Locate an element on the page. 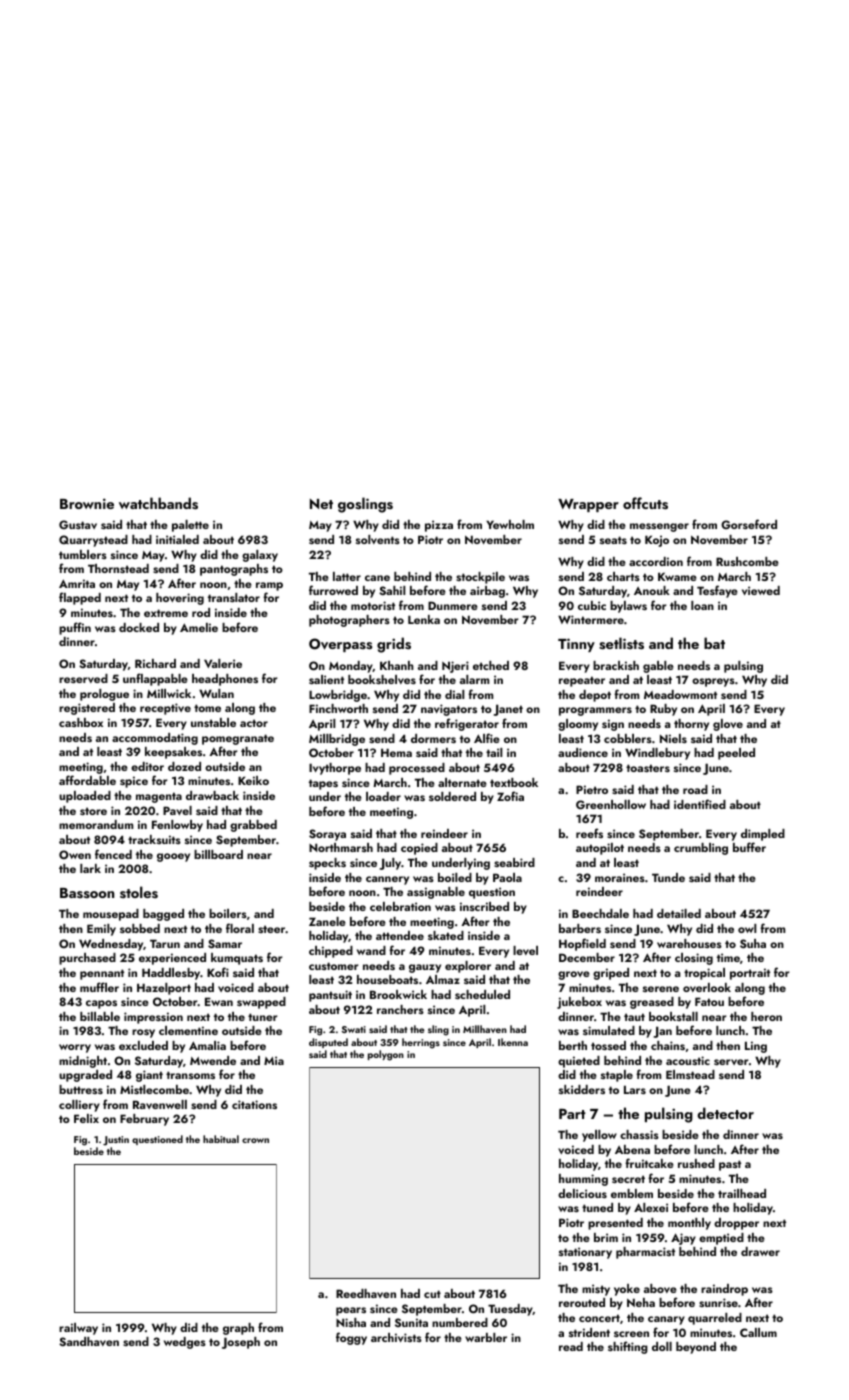  audience is located at coordinates (583, 752).
